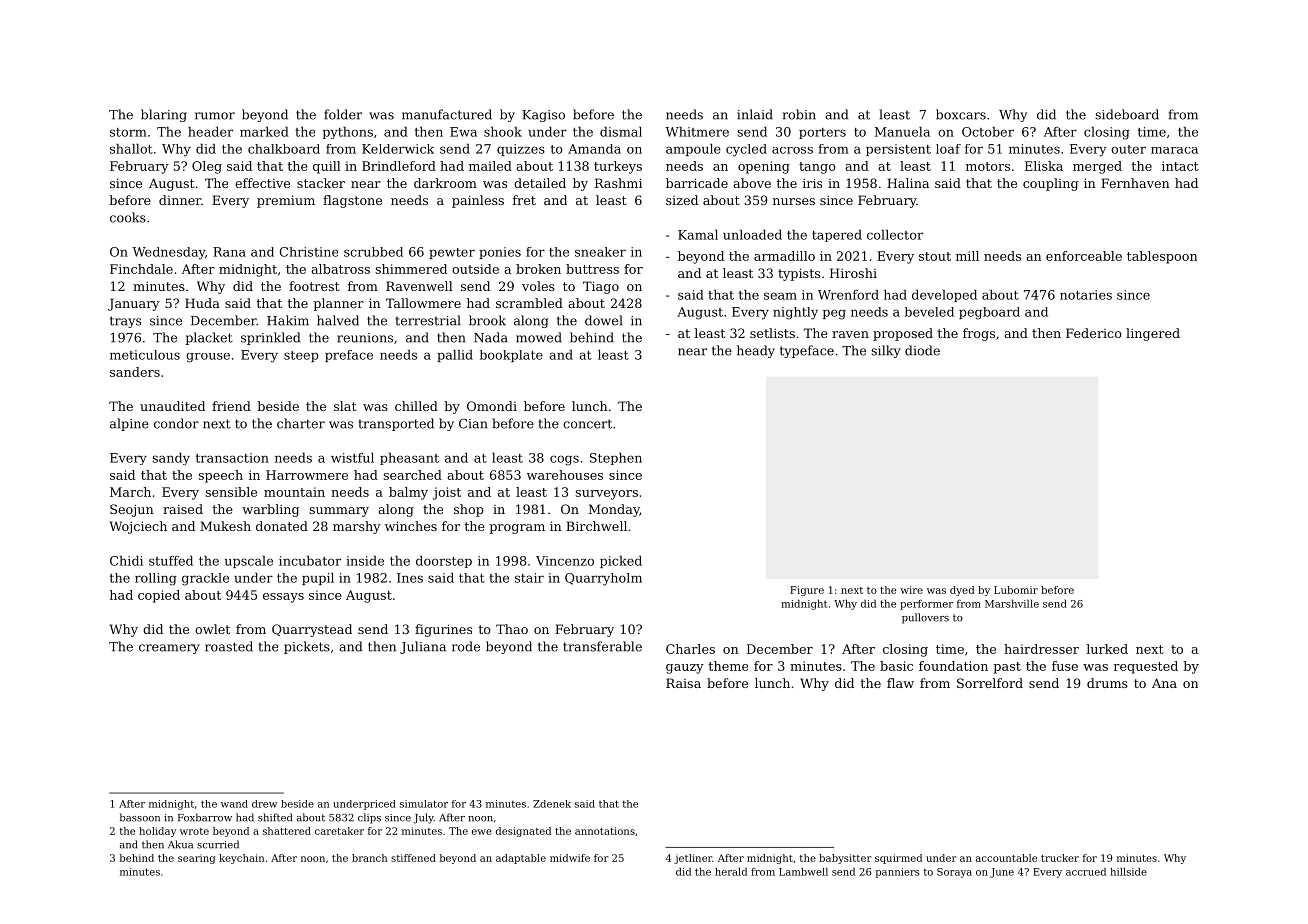 The width and height of the document is (1308, 924). What do you see at coordinates (552, 804) in the document?
I see `Zdenek` at bounding box center [552, 804].
